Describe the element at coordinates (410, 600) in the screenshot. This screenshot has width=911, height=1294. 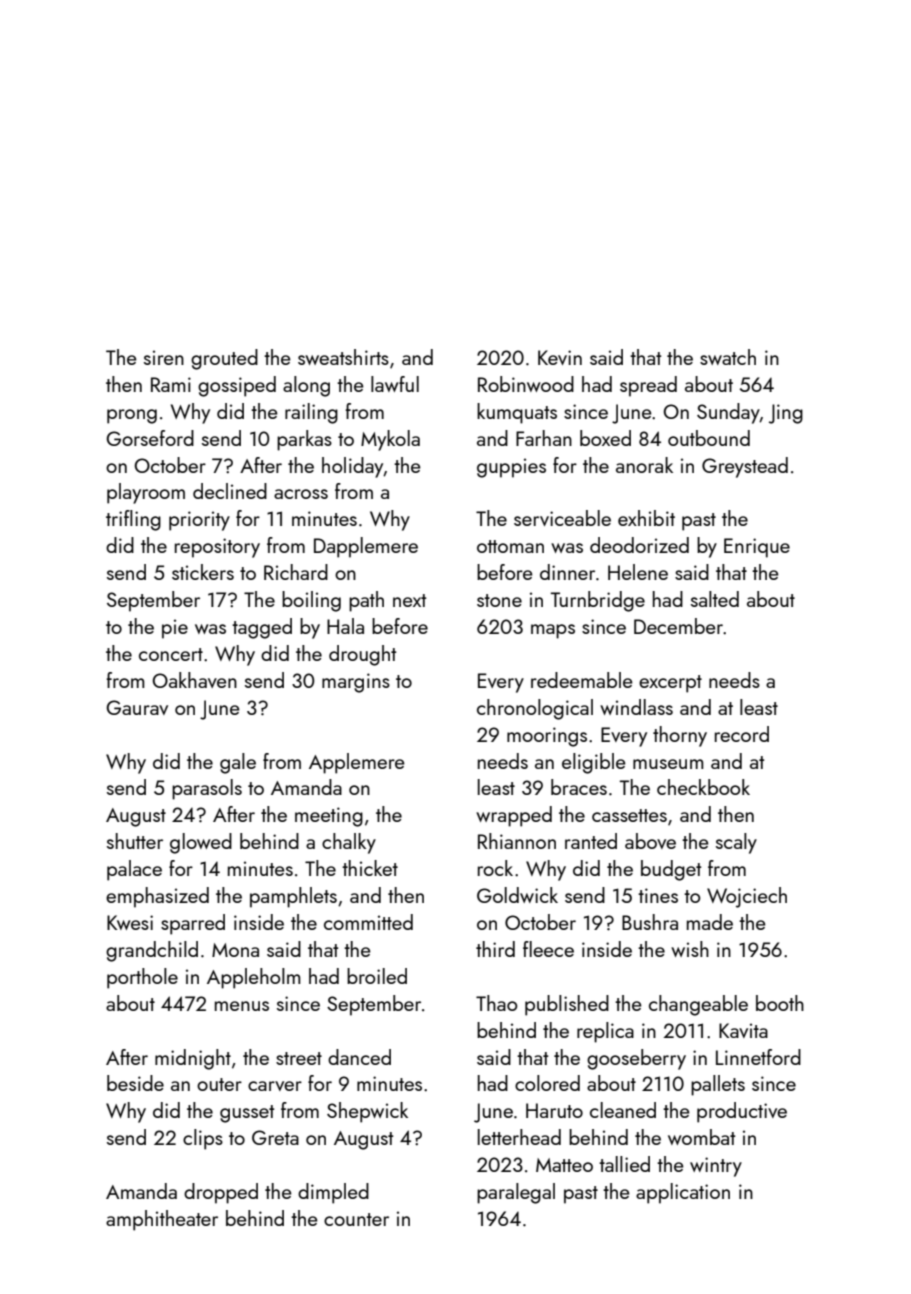
I see `next` at that location.
